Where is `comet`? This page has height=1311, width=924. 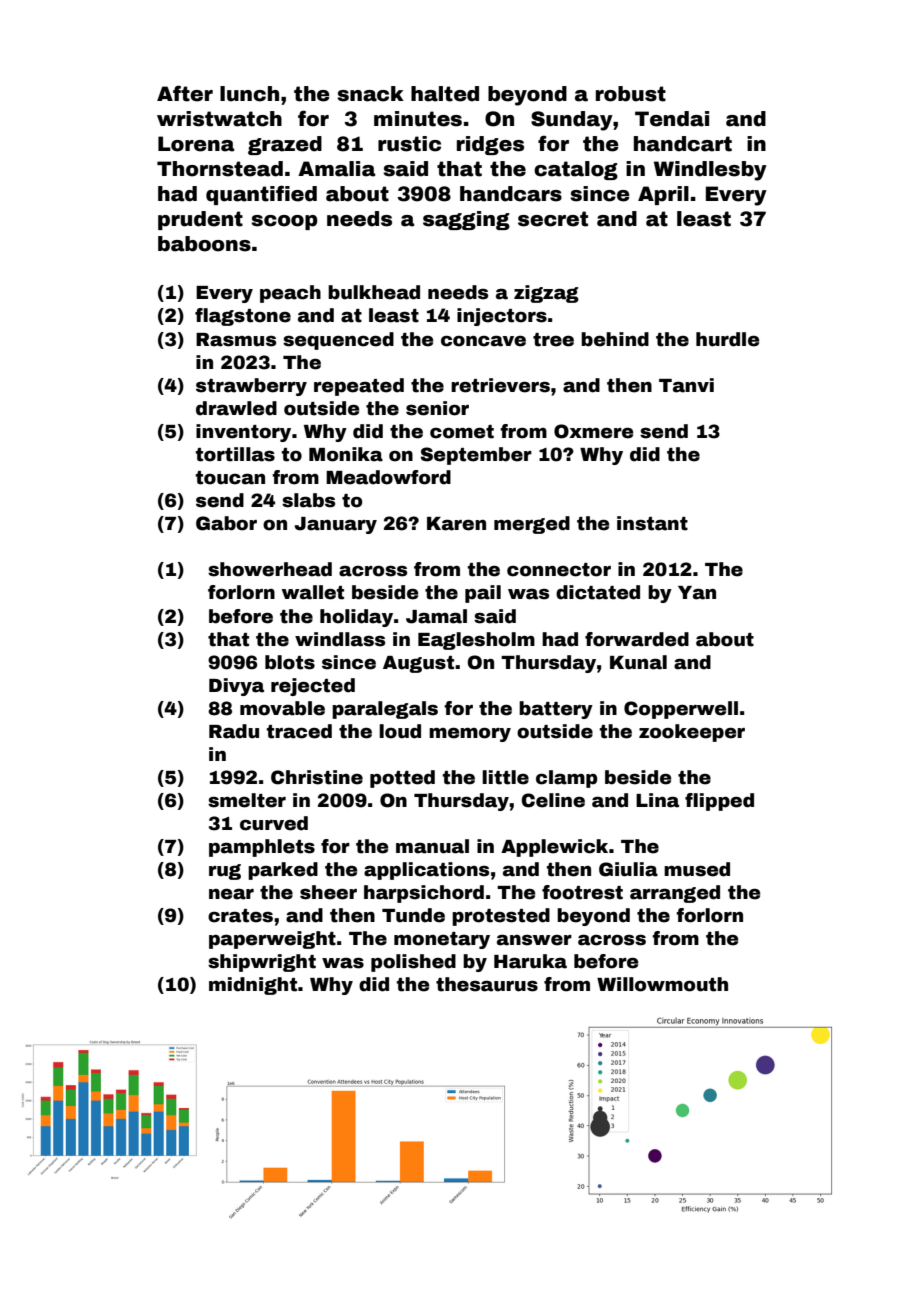
comet is located at coordinates (462, 432).
